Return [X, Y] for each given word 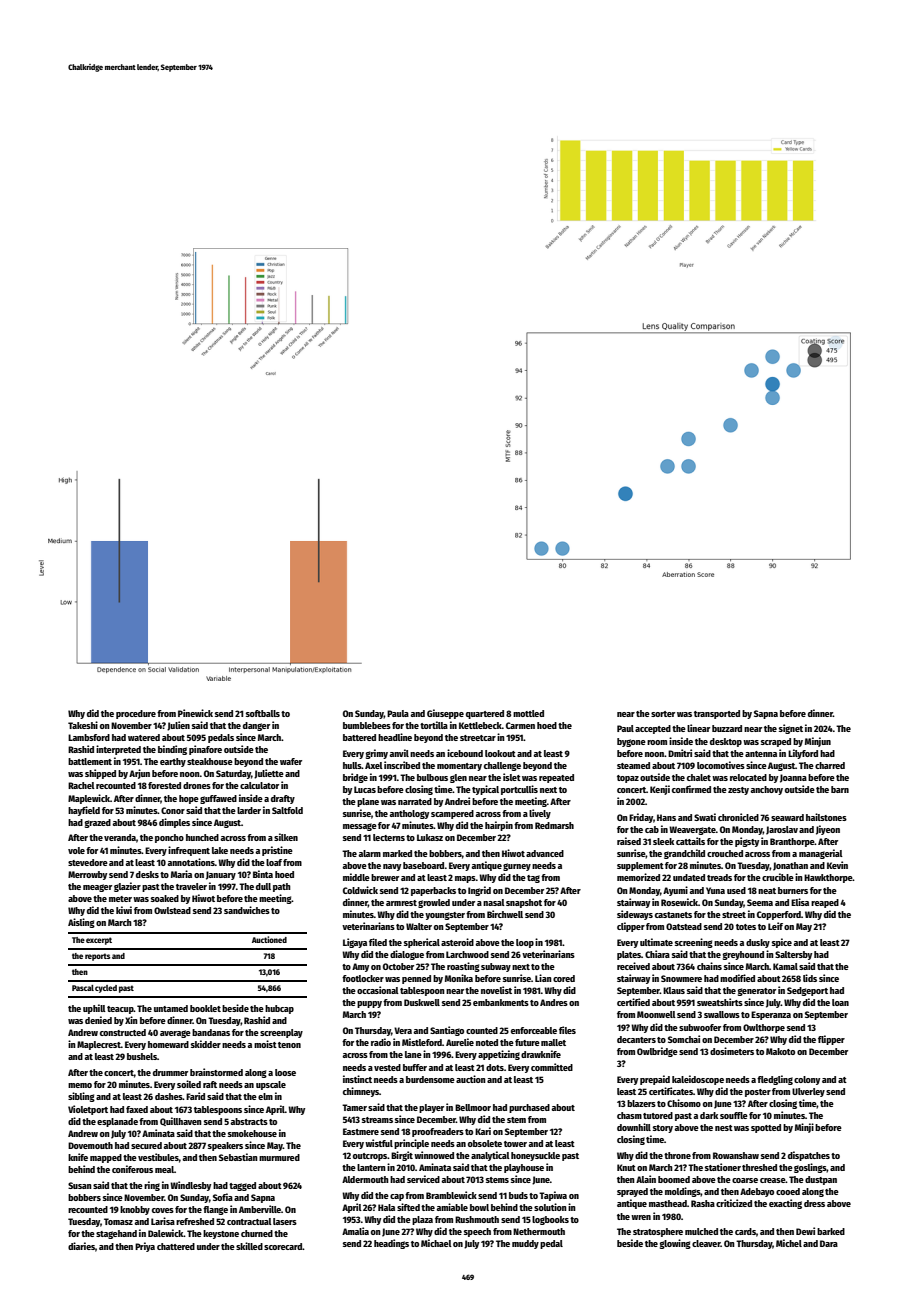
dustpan [821, 1180]
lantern [371, 1167]
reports [97, 957]
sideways [635, 915]
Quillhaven [181, 1121]
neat [767, 891]
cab [652, 829]
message [360, 827]
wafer [291, 761]
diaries [81, 1246]
